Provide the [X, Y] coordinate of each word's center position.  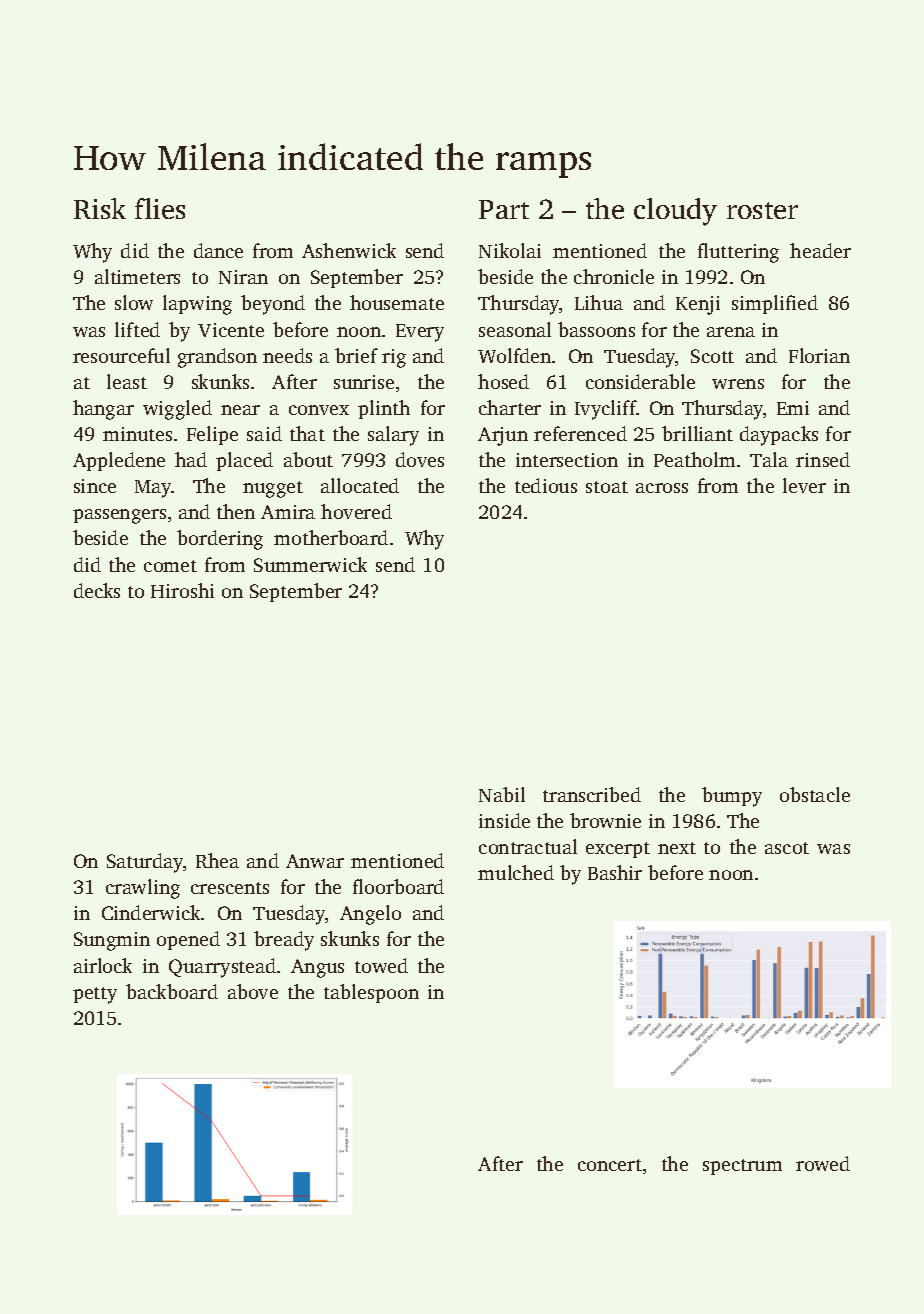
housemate [397, 302]
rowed [823, 1163]
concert [610, 1165]
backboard [172, 991]
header [820, 250]
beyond [273, 305]
